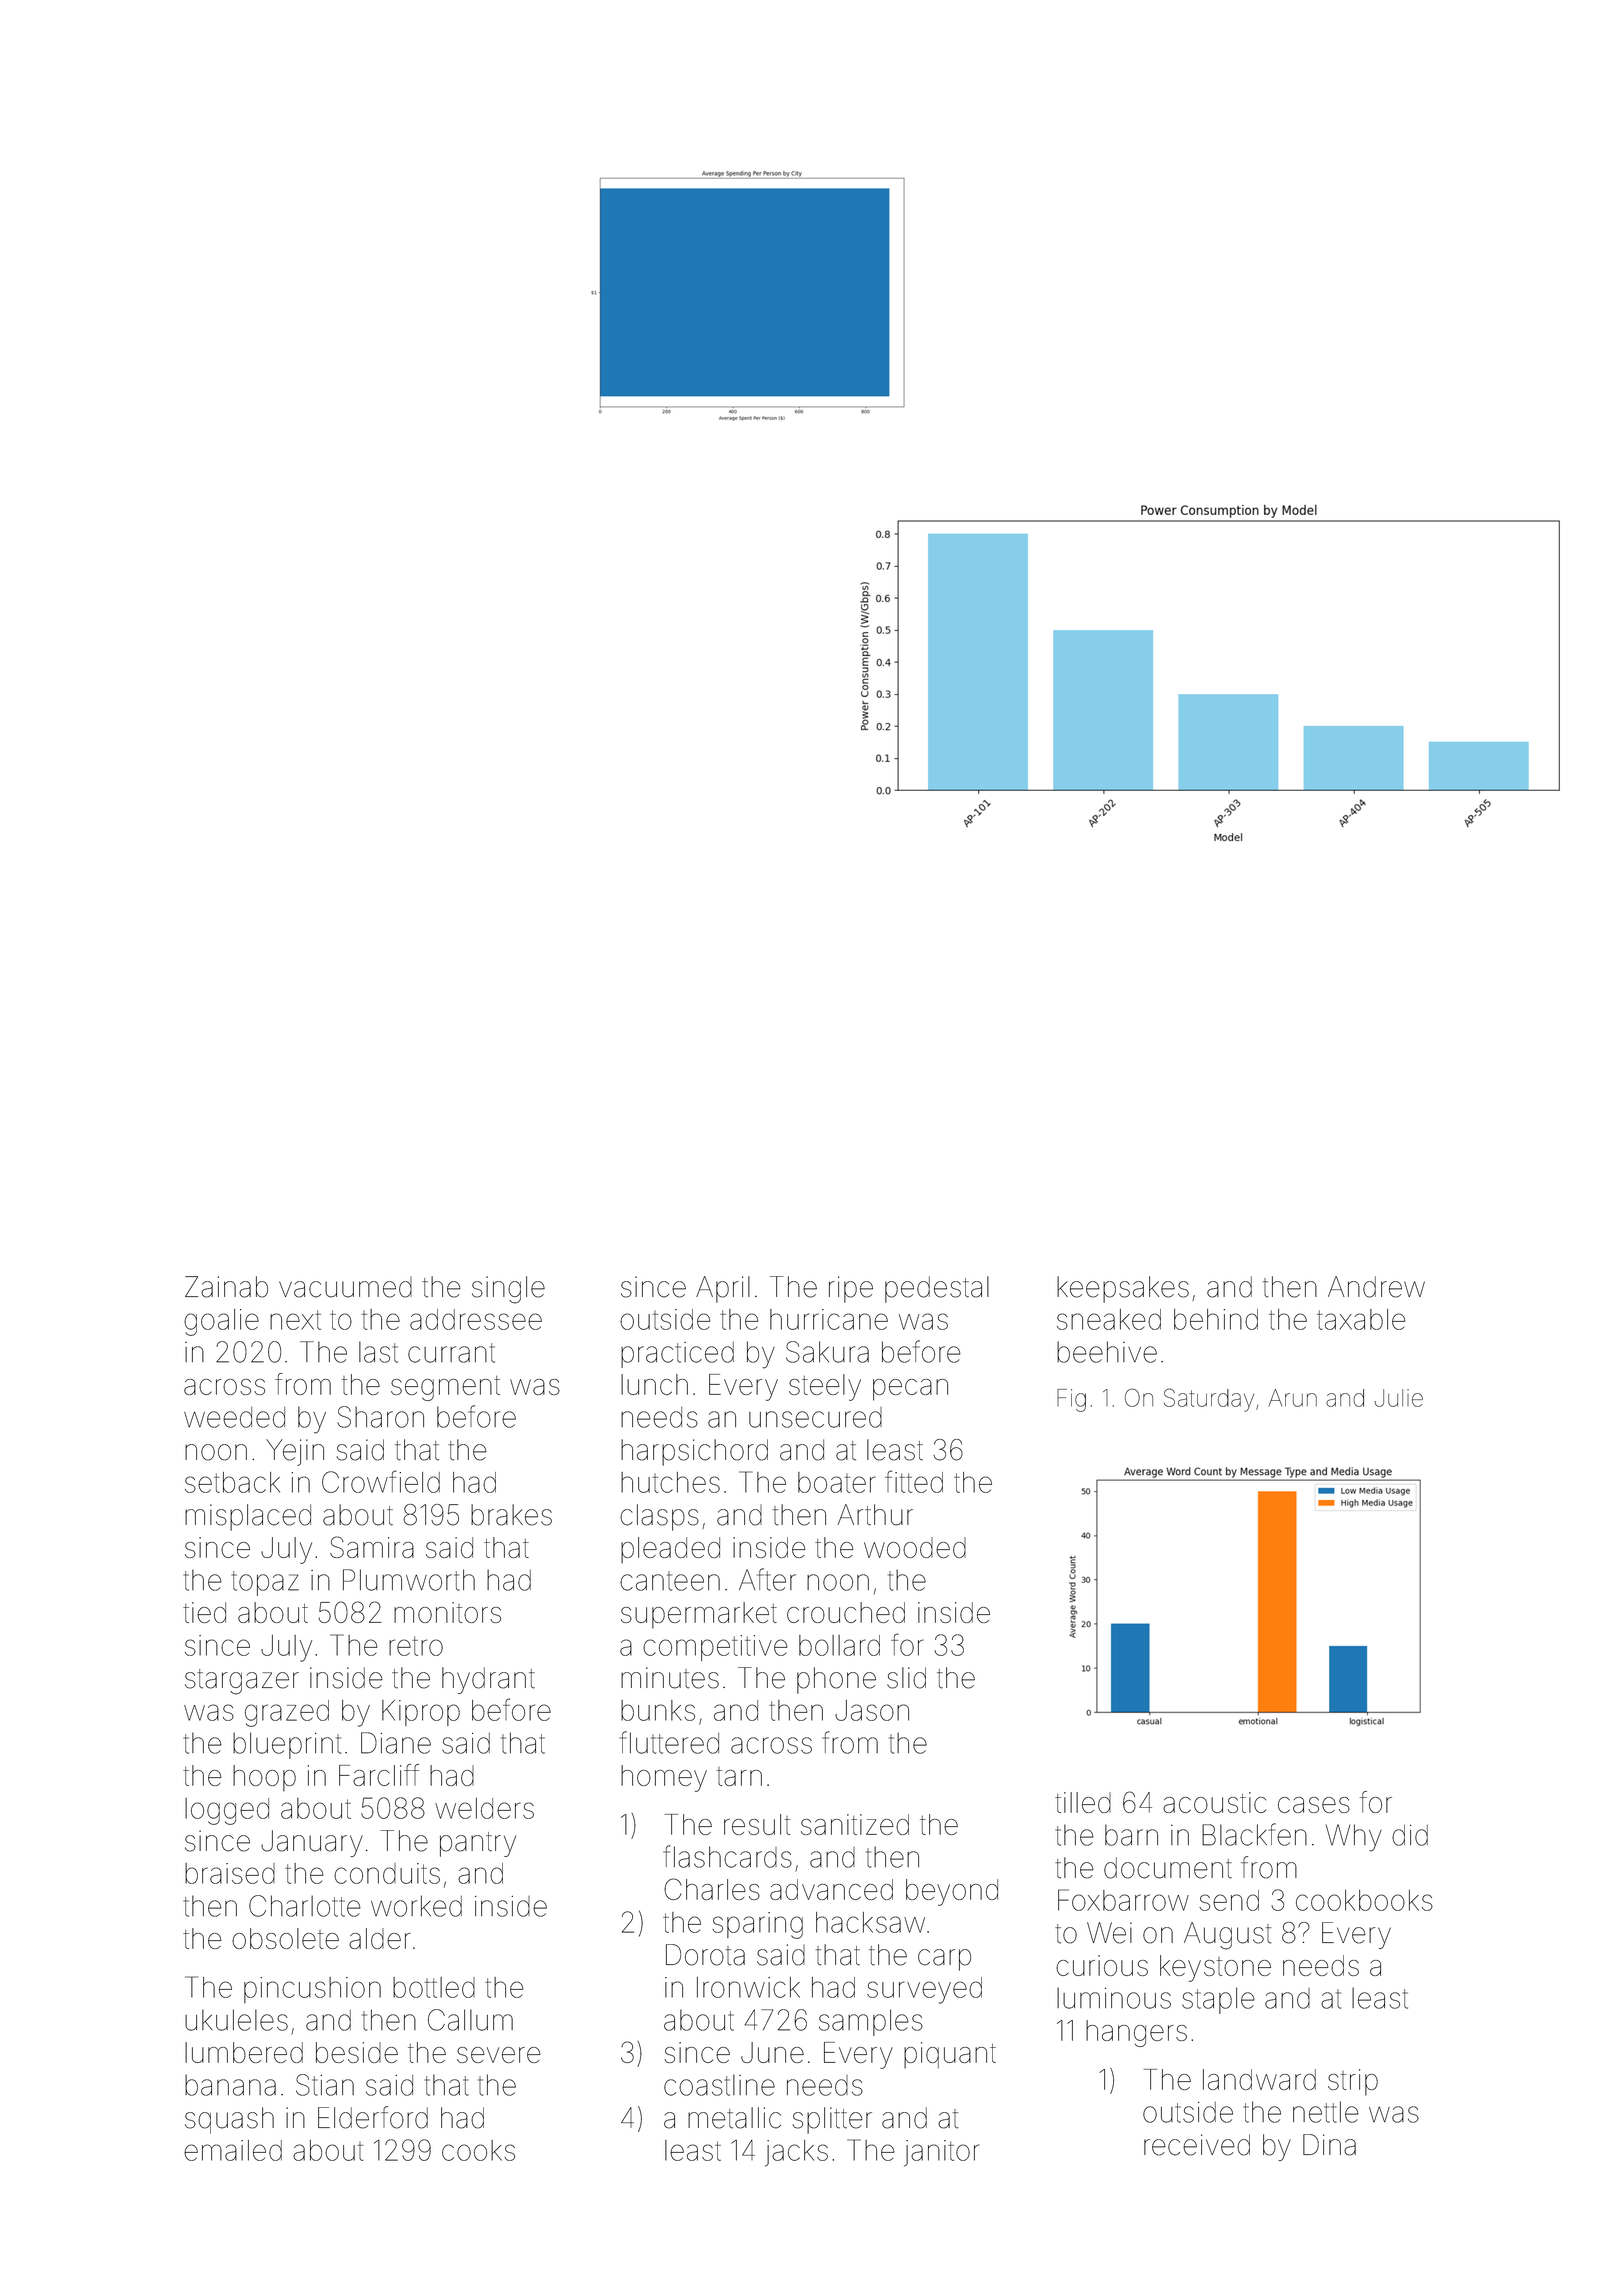  I want to click on single, so click(508, 1290).
